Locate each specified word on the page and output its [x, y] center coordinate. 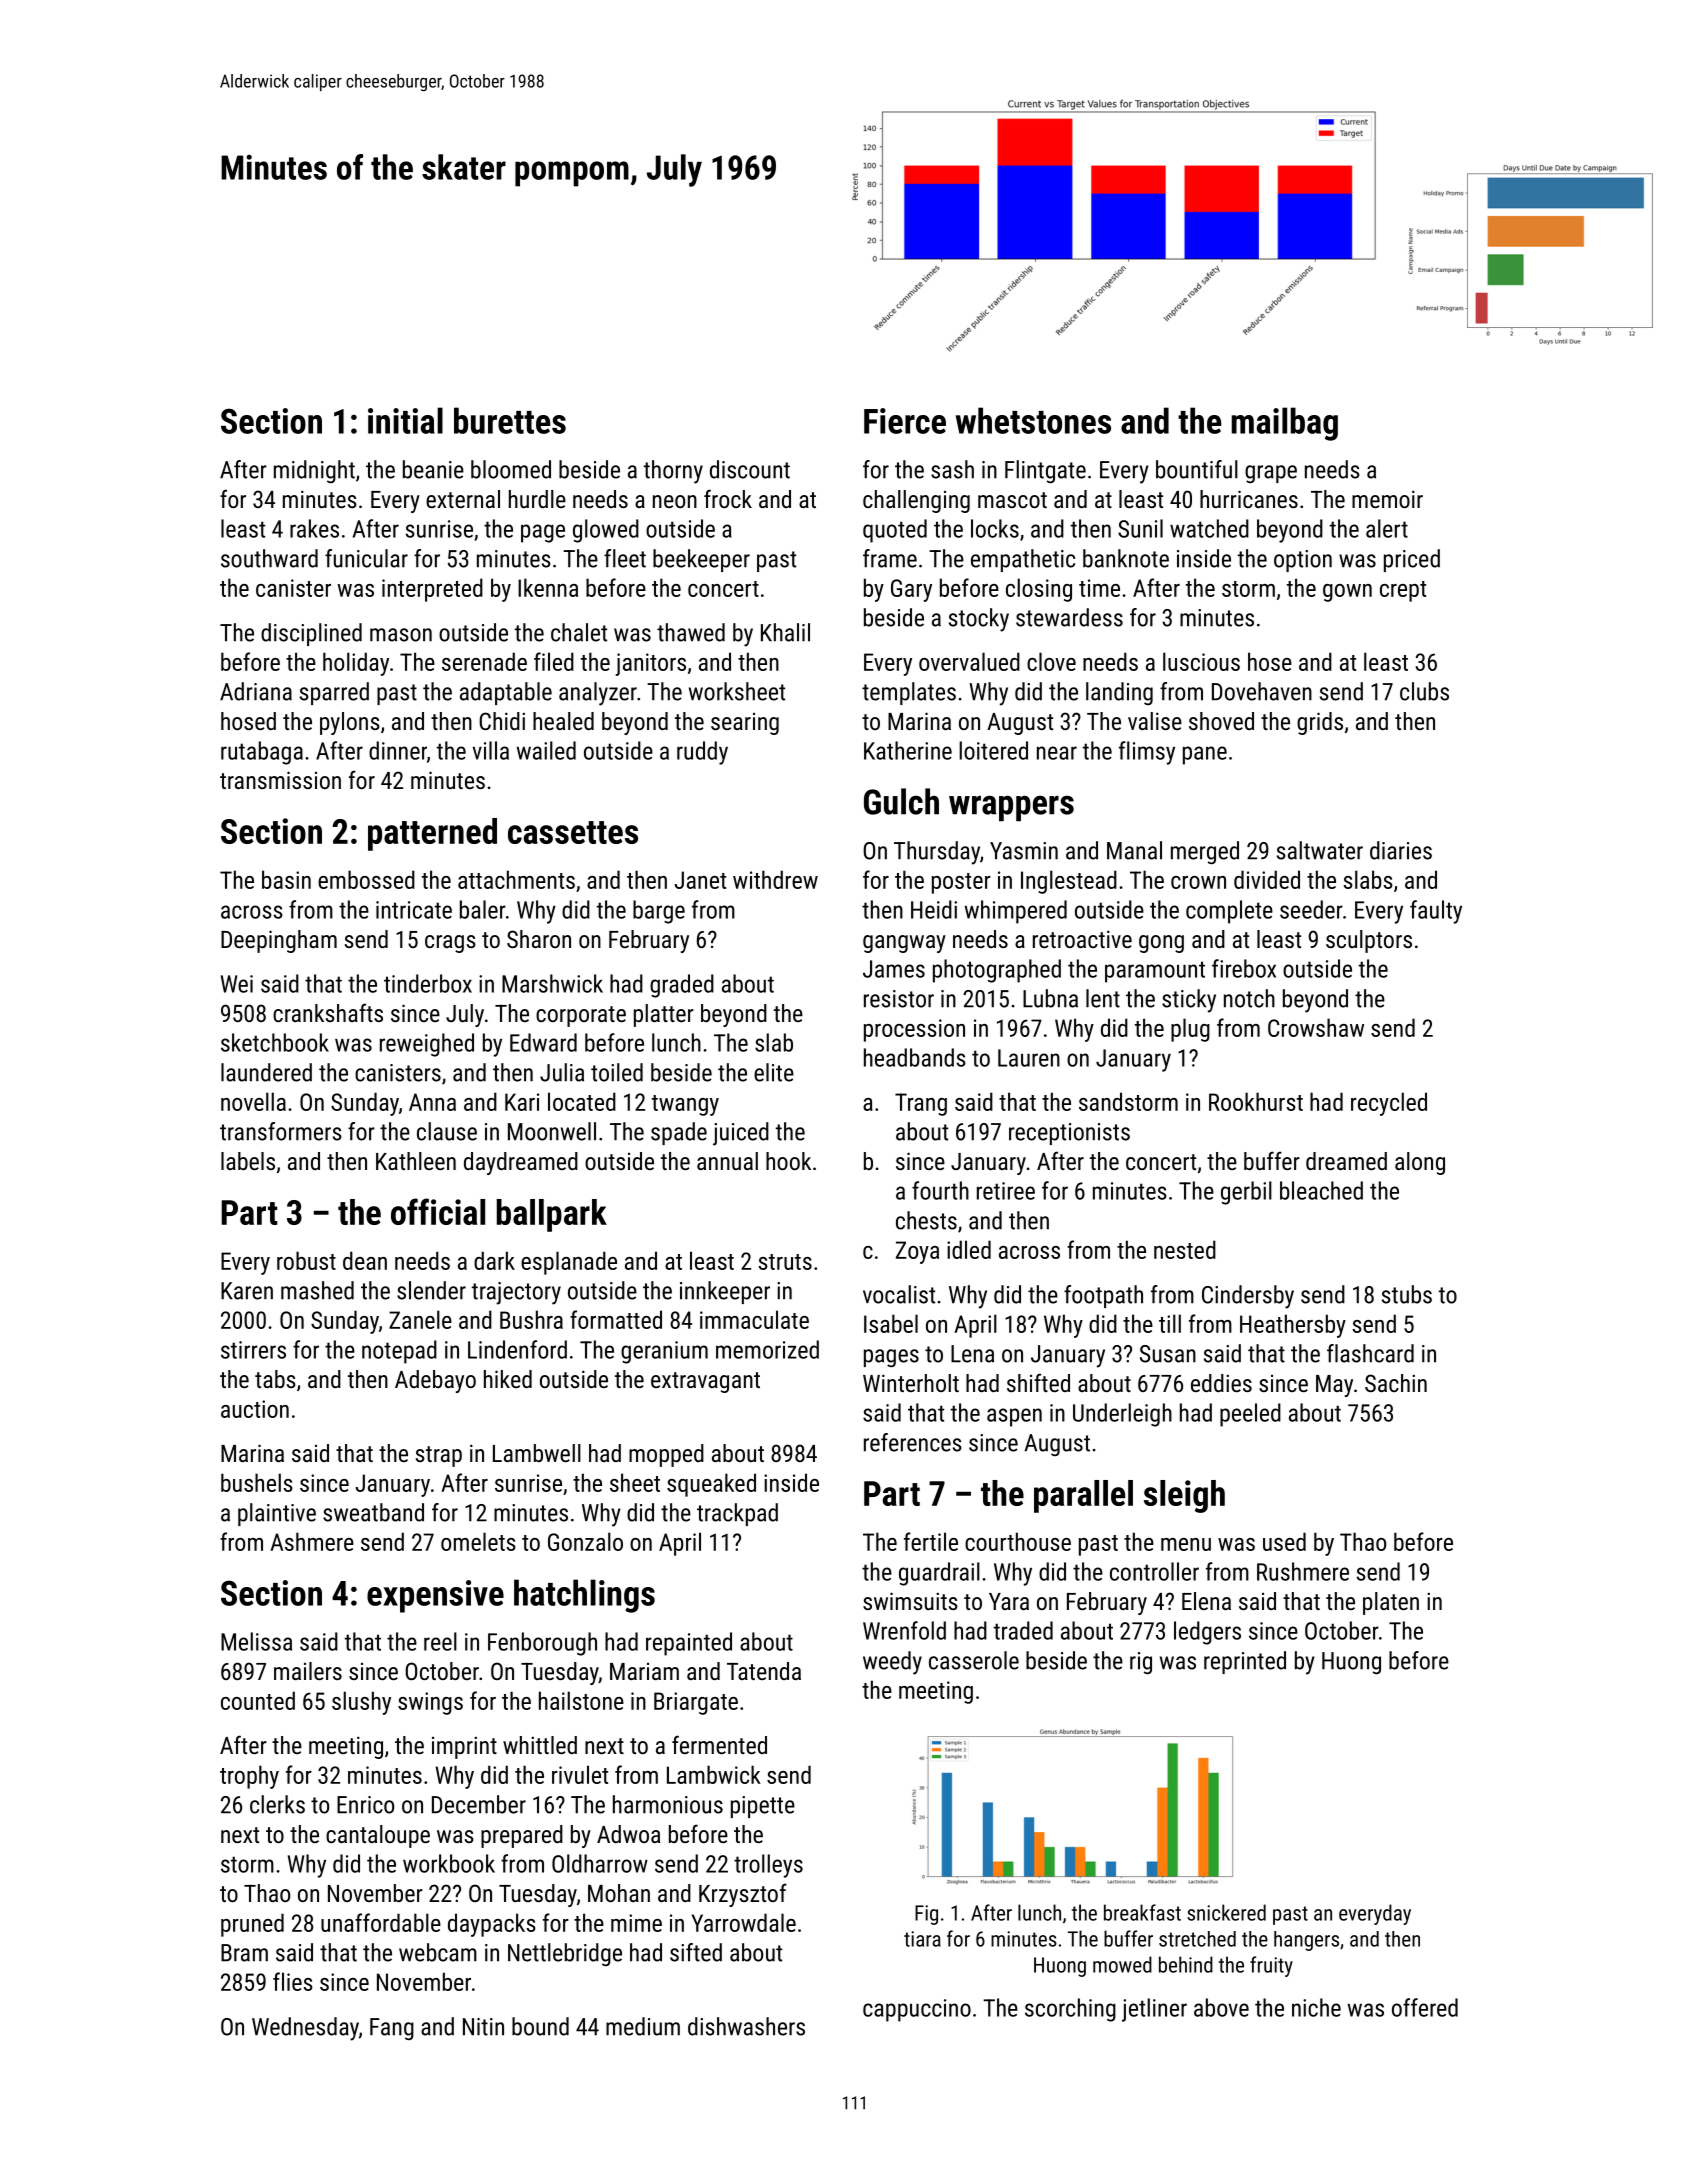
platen [1391, 1603]
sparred [334, 693]
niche [1316, 2007]
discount [750, 469]
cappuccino [917, 2010]
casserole [974, 1660]
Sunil [1140, 528]
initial [405, 420]
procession [914, 1030]
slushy [361, 1703]
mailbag [1285, 424]
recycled [1389, 1104]
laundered [266, 1072]
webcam [438, 1952]
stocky [979, 620]
